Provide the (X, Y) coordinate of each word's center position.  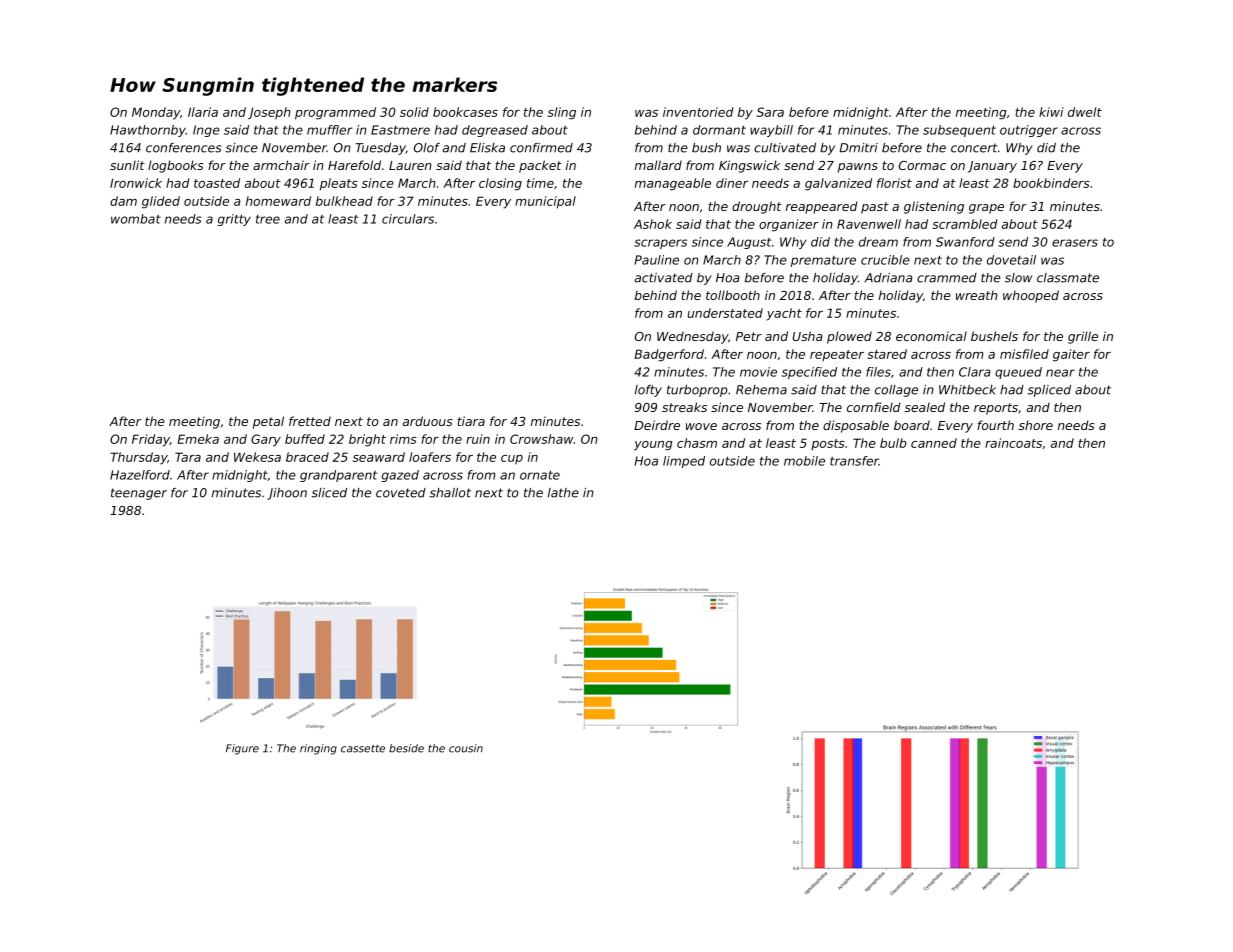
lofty (648, 391)
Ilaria (203, 112)
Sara (770, 112)
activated (664, 278)
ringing (318, 749)
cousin (466, 748)
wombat (136, 219)
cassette (363, 749)
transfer (854, 461)
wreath (976, 295)
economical (931, 336)
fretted (310, 421)
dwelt (1085, 112)
